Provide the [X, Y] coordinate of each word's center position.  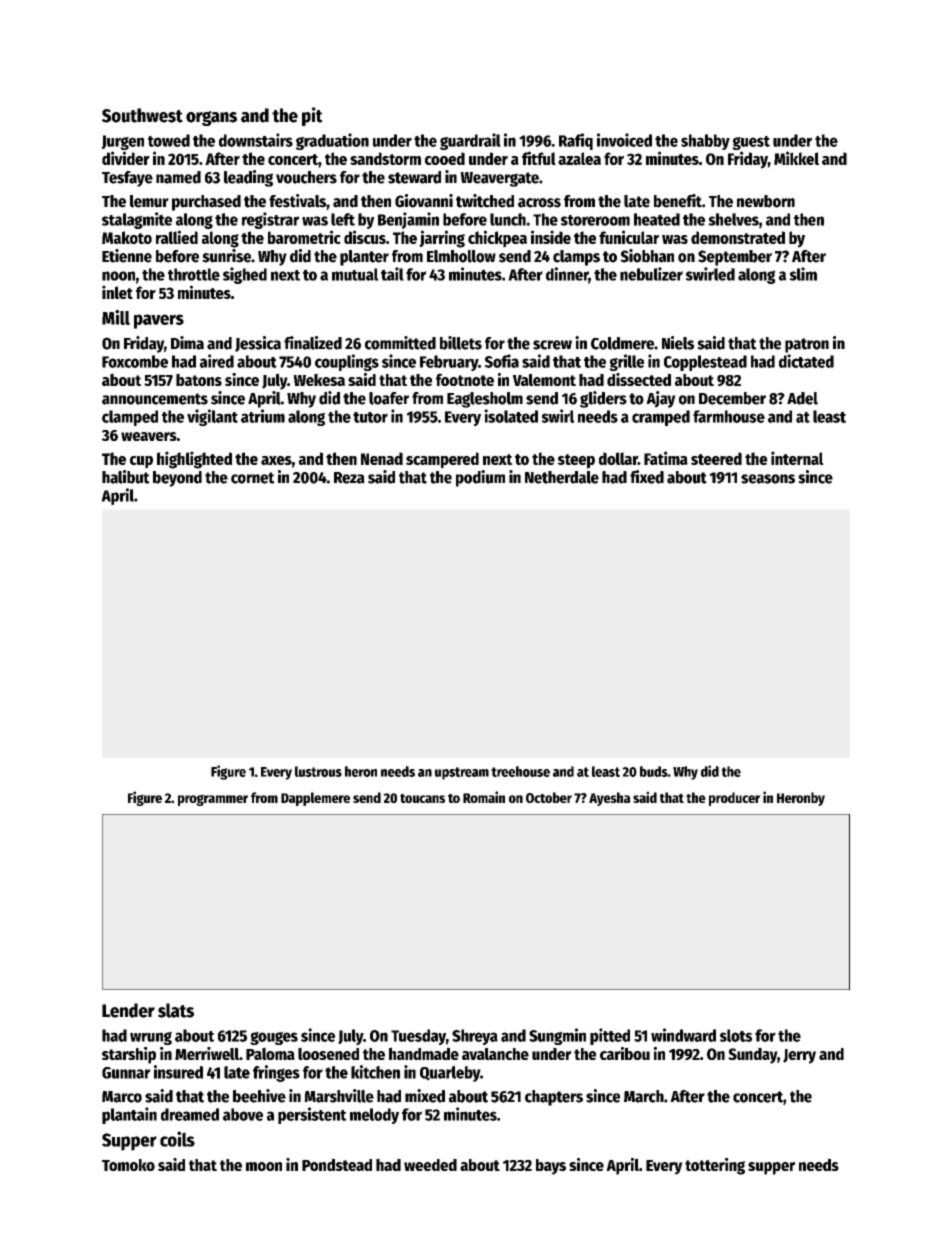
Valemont [544, 380]
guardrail [470, 141]
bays [551, 1167]
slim [803, 274]
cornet [253, 478]
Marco [122, 1097]
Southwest [142, 115]
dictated [806, 361]
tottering [715, 1166]
